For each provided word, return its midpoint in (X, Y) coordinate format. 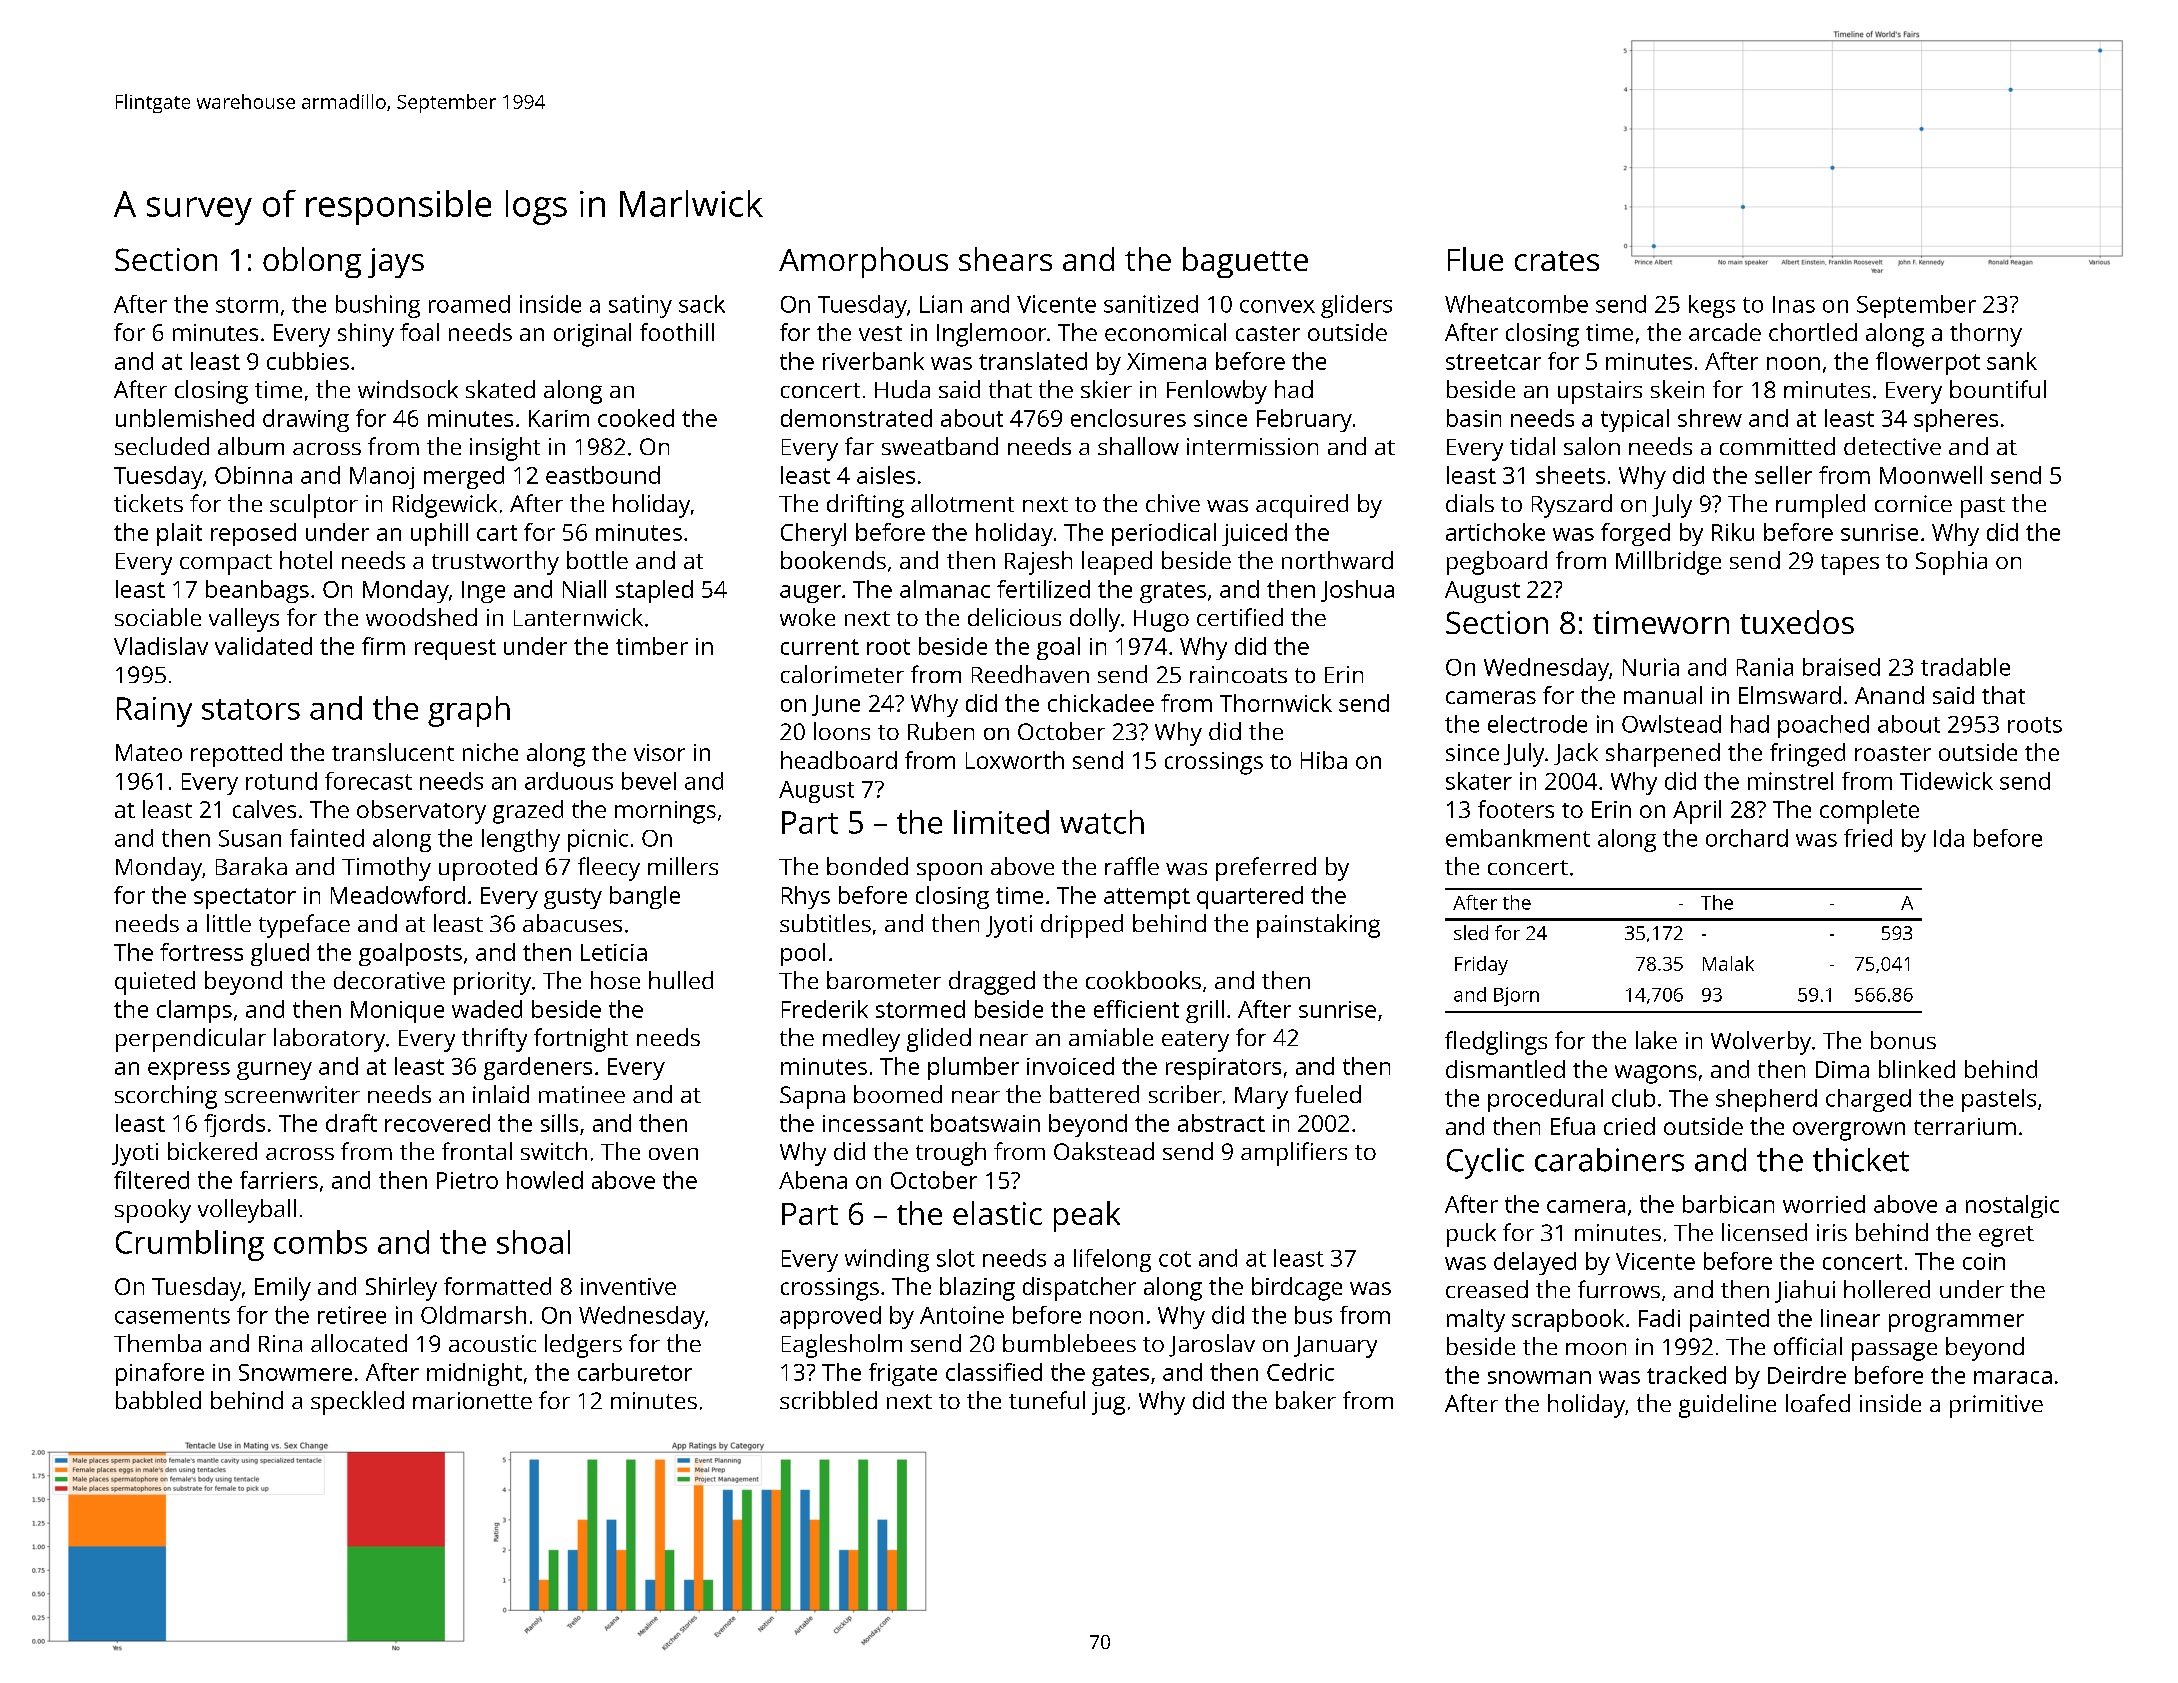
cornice (1913, 503)
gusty (573, 898)
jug (1108, 1403)
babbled (158, 1400)
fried (1868, 838)
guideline (1727, 1406)
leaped (1117, 563)
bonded (867, 866)
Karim (559, 418)
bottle (597, 560)
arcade (1725, 332)
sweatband (940, 446)
